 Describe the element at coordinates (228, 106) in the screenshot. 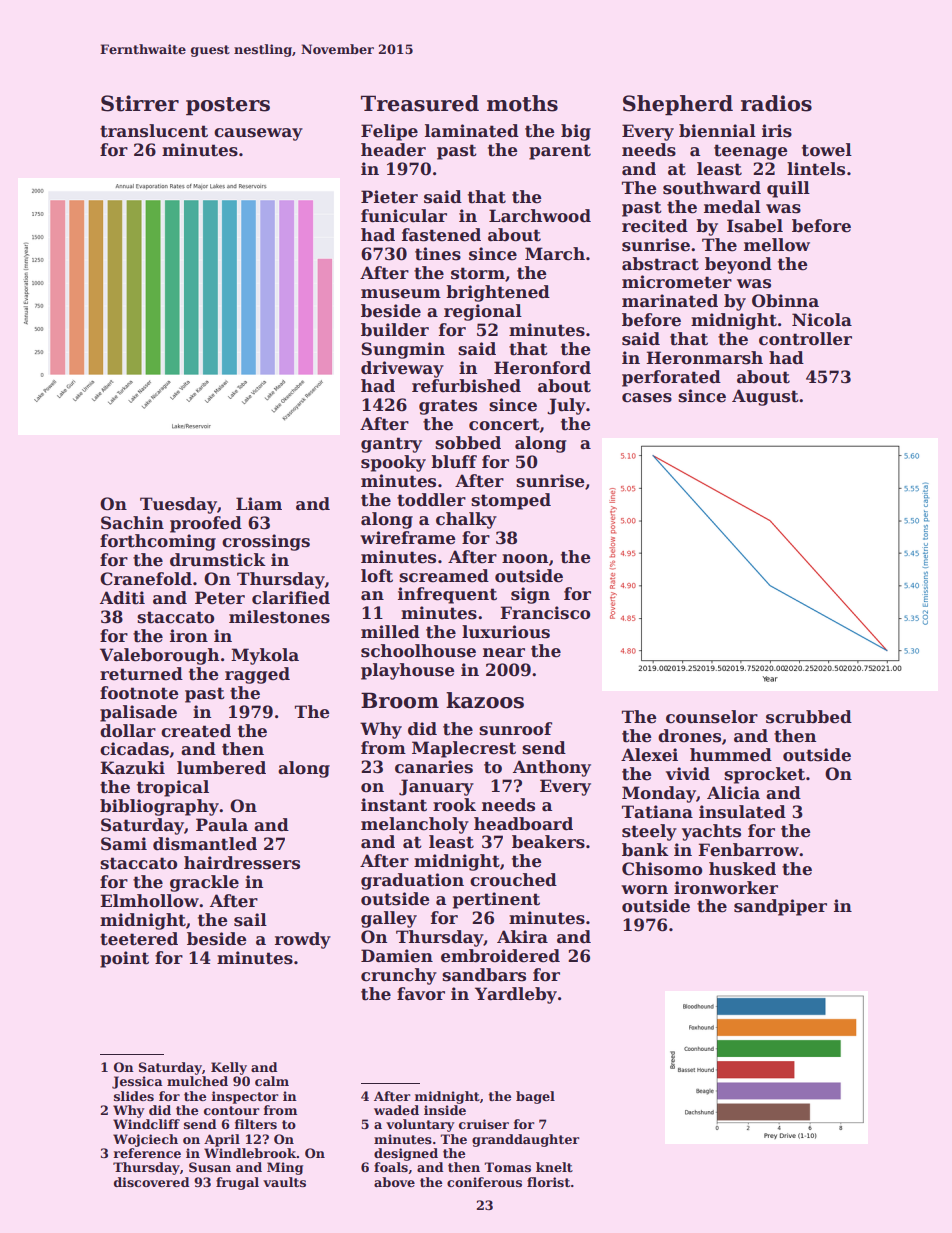

I see `posters` at that location.
